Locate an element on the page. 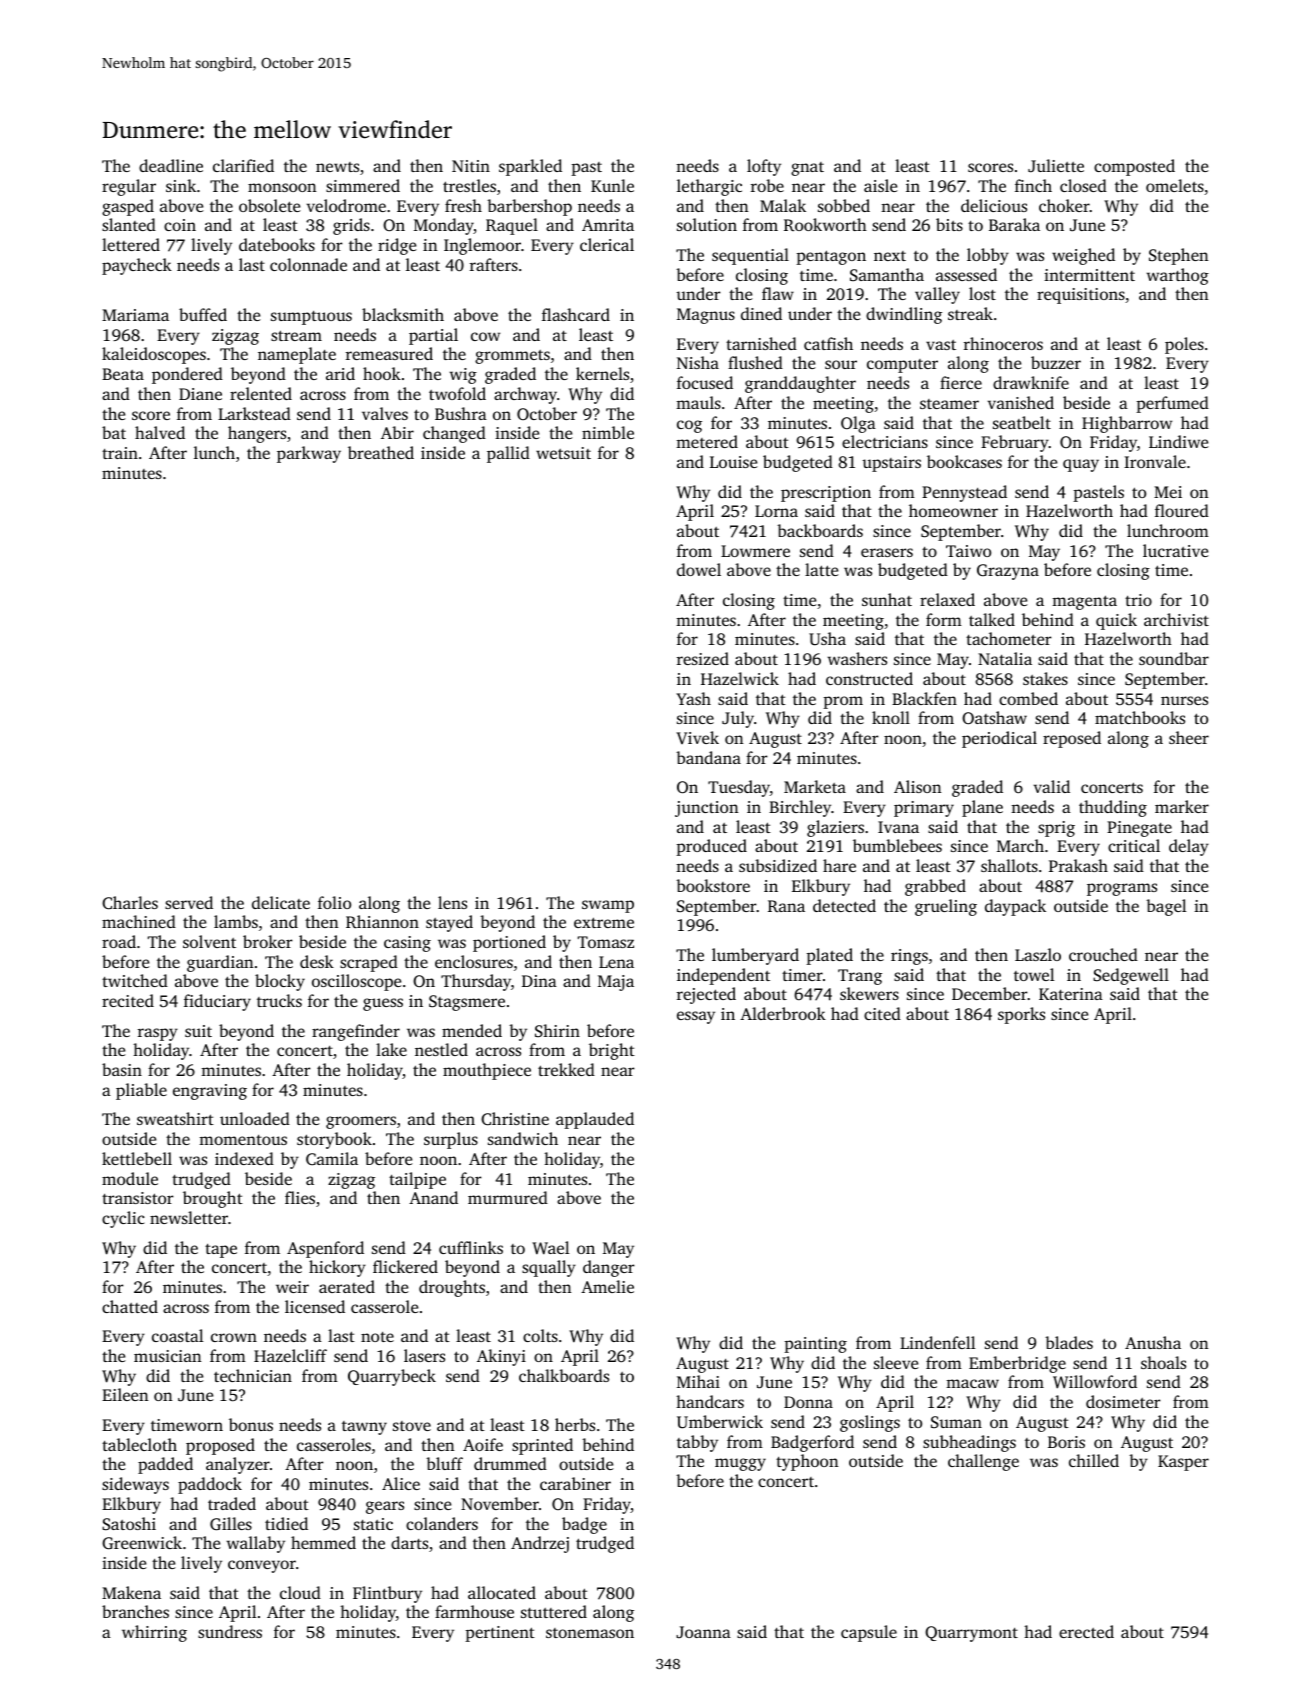  February is located at coordinates (1015, 443).
